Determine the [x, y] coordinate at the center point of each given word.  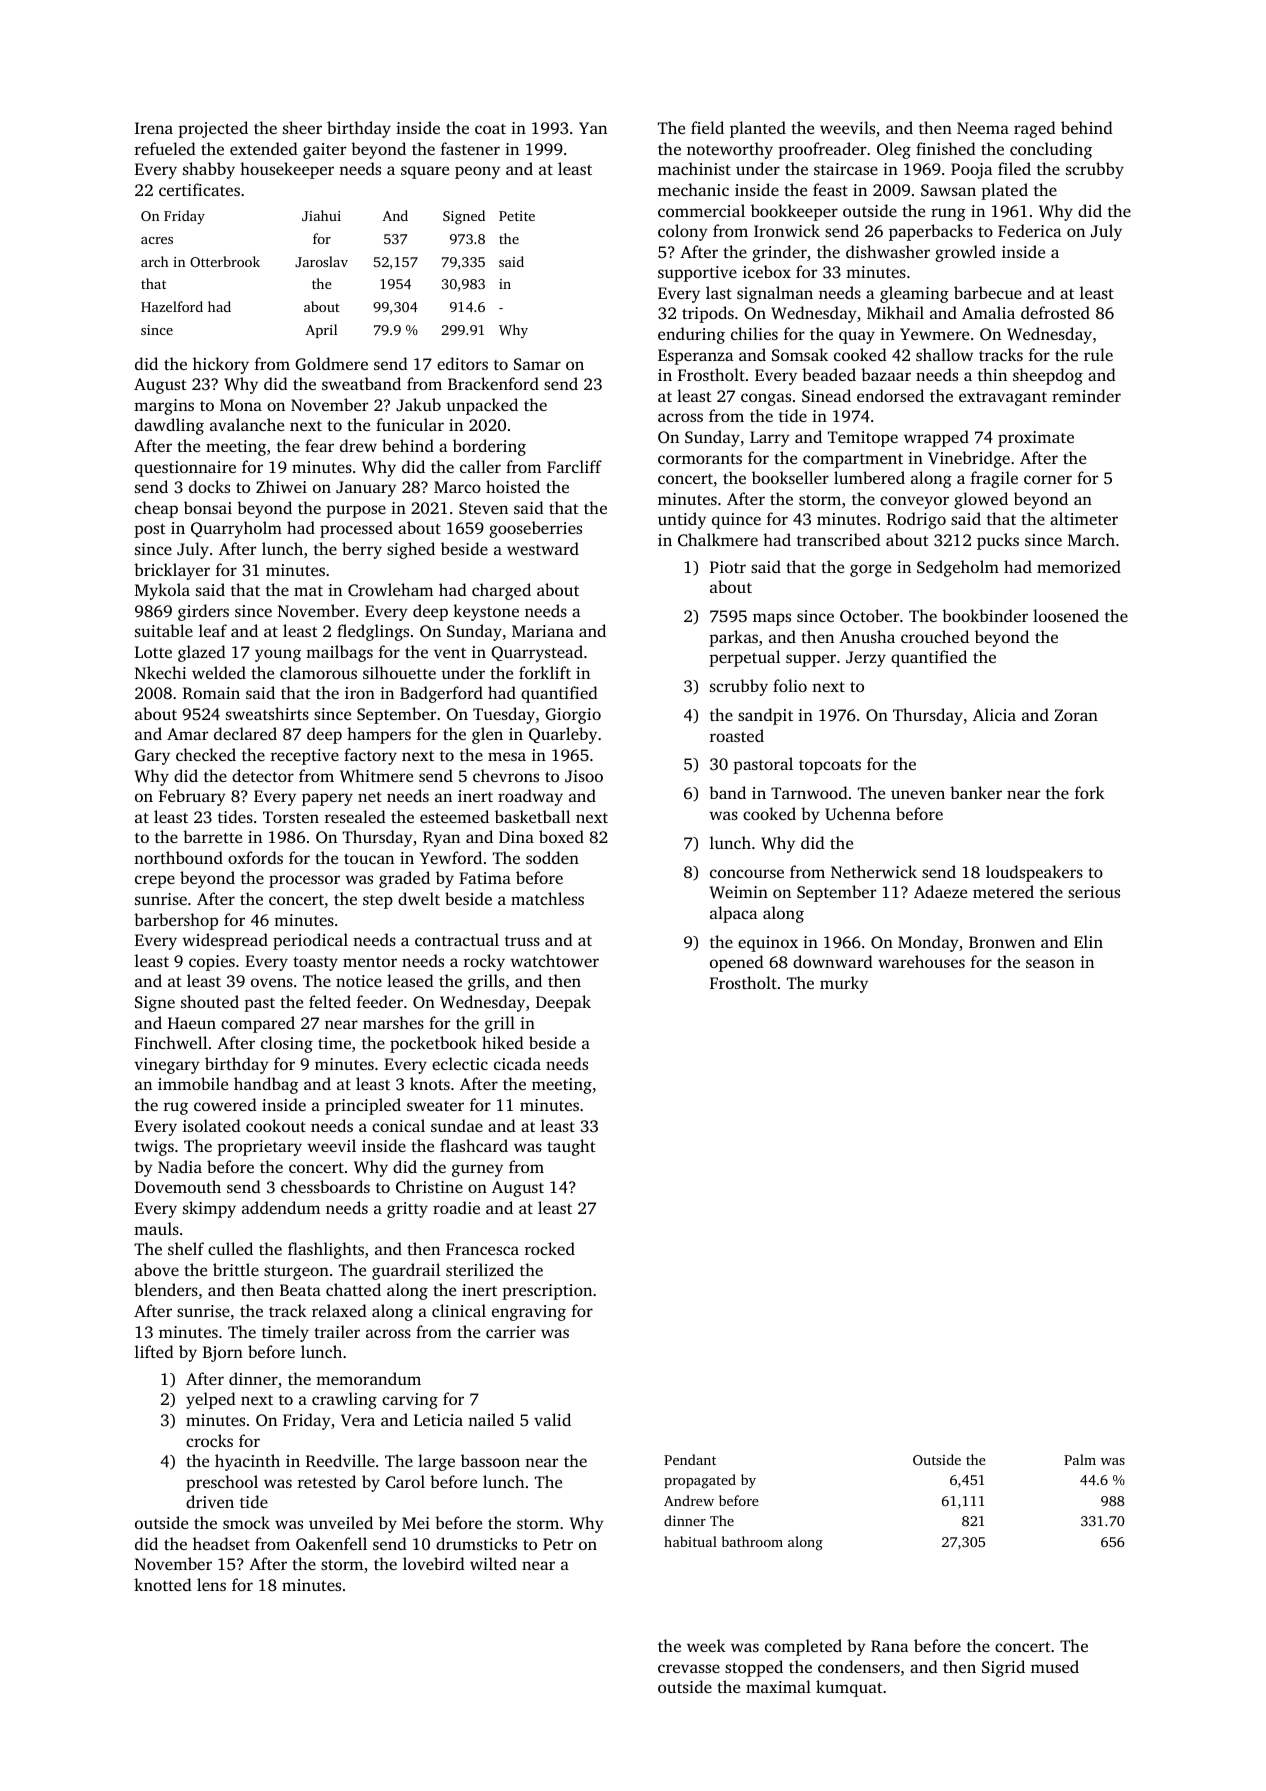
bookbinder [985, 615]
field [707, 127]
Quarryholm [236, 529]
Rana [890, 1646]
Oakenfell [331, 1543]
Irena [154, 128]
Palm [1080, 1459]
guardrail [406, 1271]
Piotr [728, 567]
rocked [550, 1248]
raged [1035, 129]
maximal [778, 1686]
